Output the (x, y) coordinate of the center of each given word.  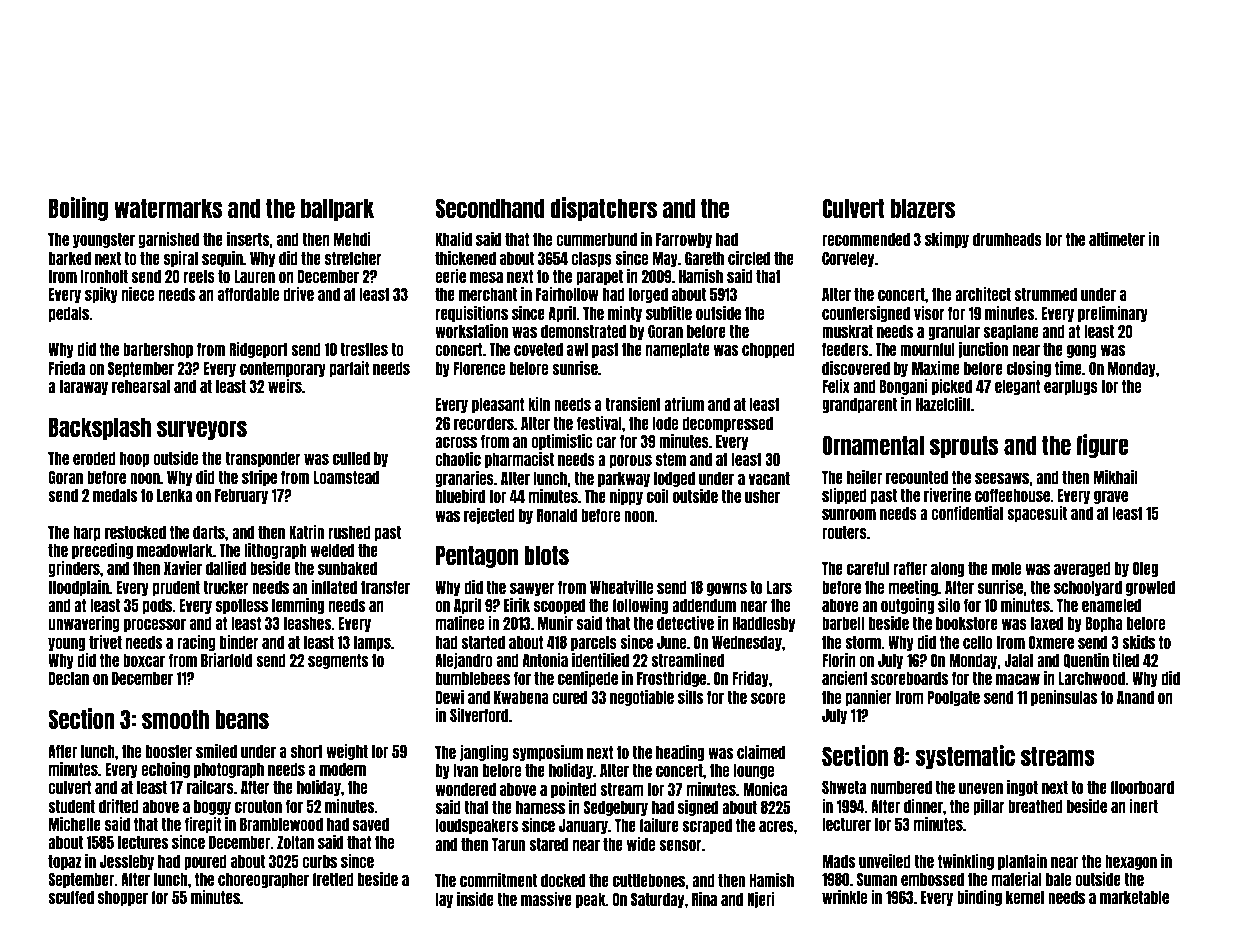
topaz (65, 862)
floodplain (78, 588)
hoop (134, 459)
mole (1006, 568)
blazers (923, 208)
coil (658, 496)
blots (546, 555)
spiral (181, 259)
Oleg (1145, 569)
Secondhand (489, 208)
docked (563, 880)
